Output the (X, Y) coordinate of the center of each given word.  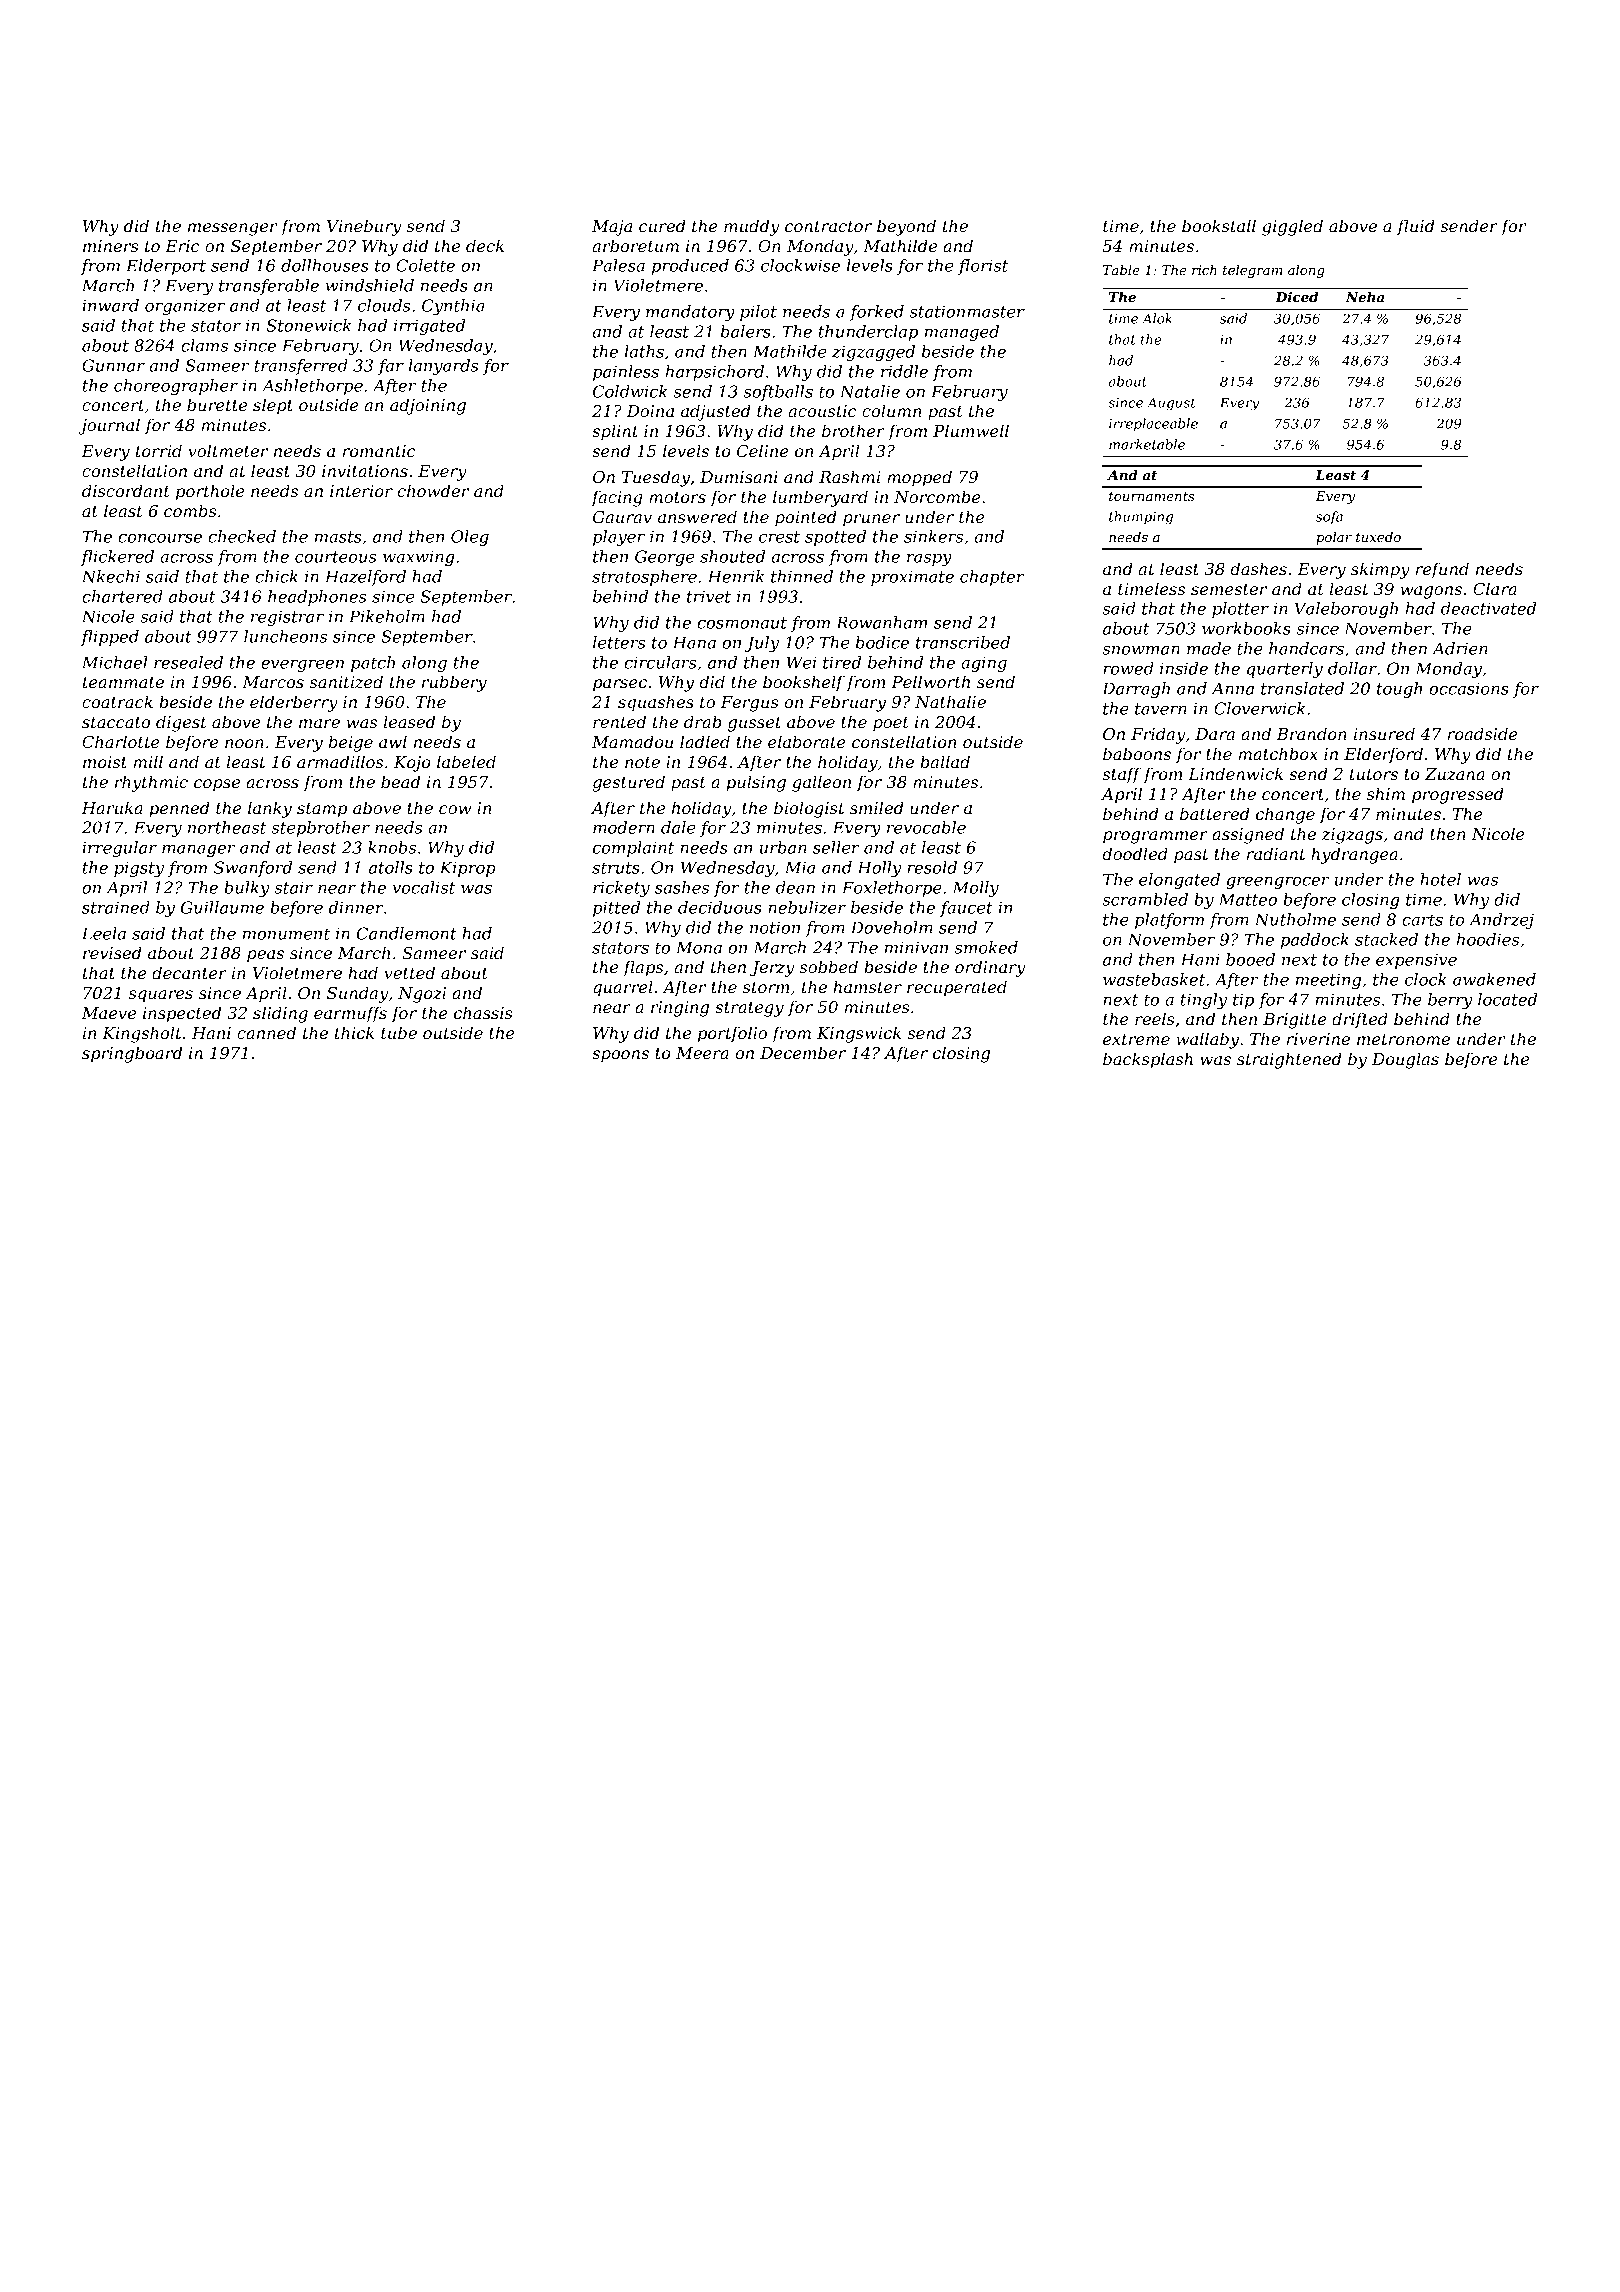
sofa (1329, 517)
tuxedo (1378, 537)
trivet (709, 596)
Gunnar (113, 365)
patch (373, 664)
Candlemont (407, 933)
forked (877, 313)
